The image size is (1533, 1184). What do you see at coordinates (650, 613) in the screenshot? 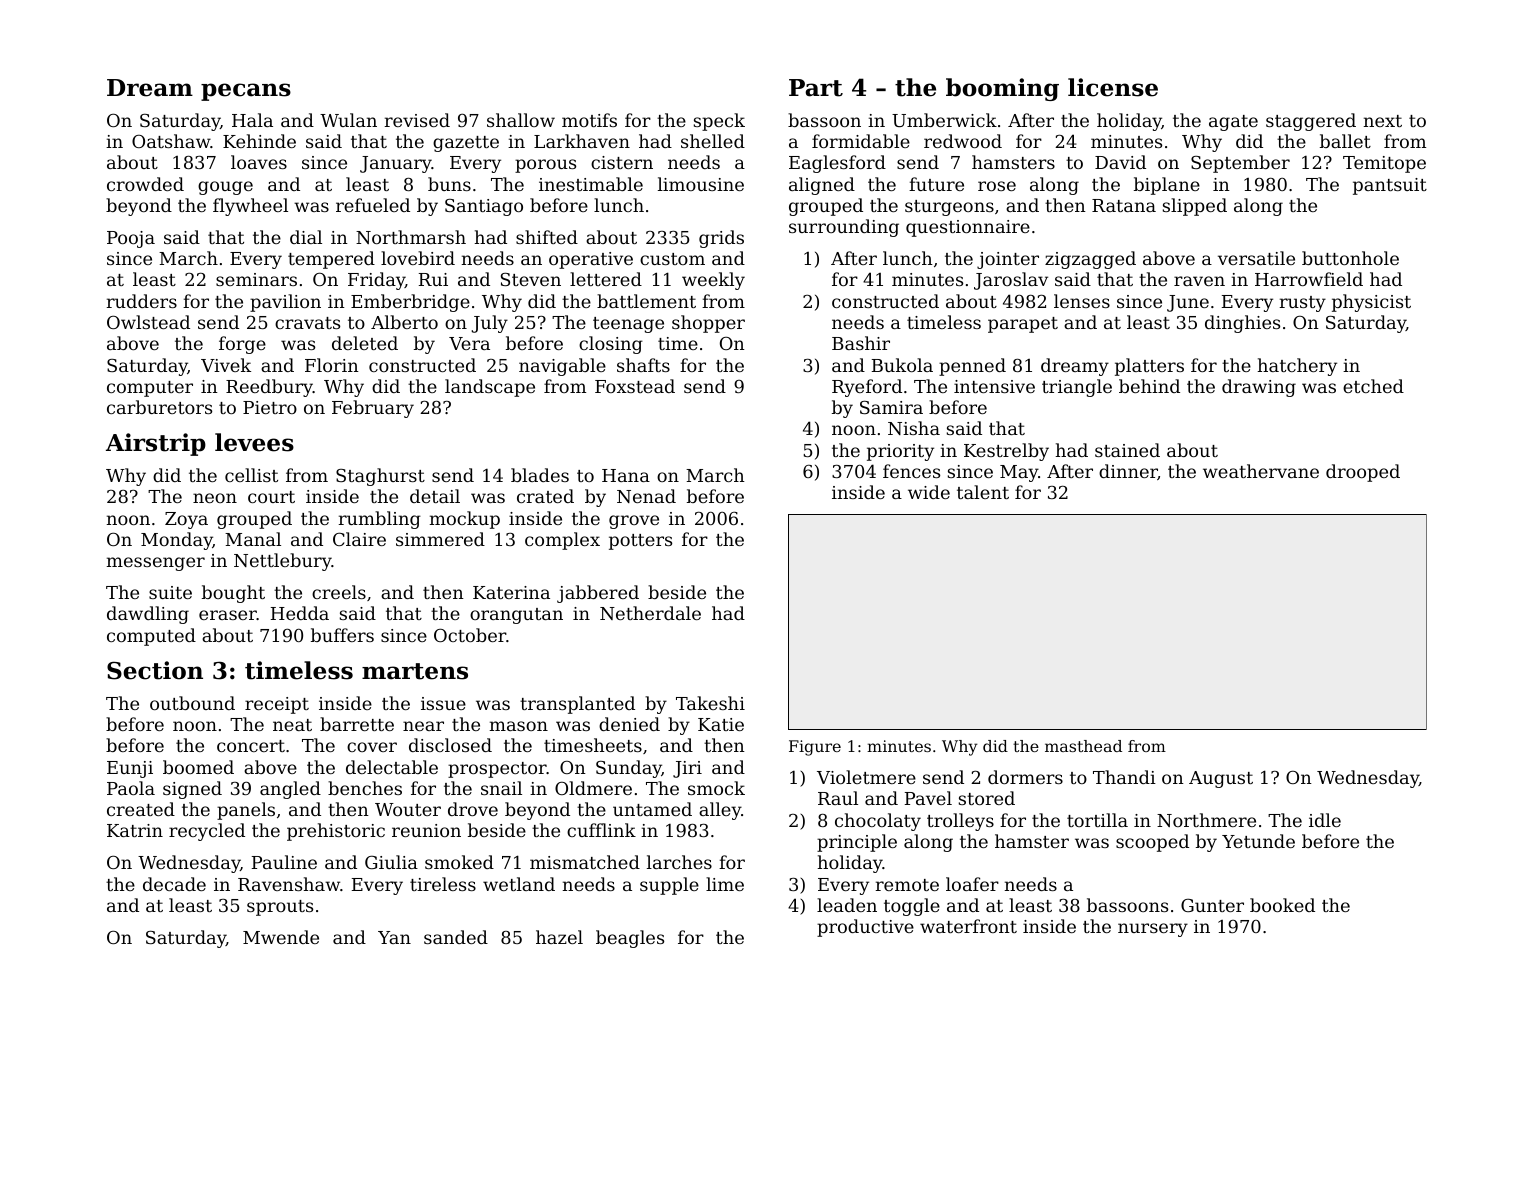
I see `Netherdale` at bounding box center [650, 613].
